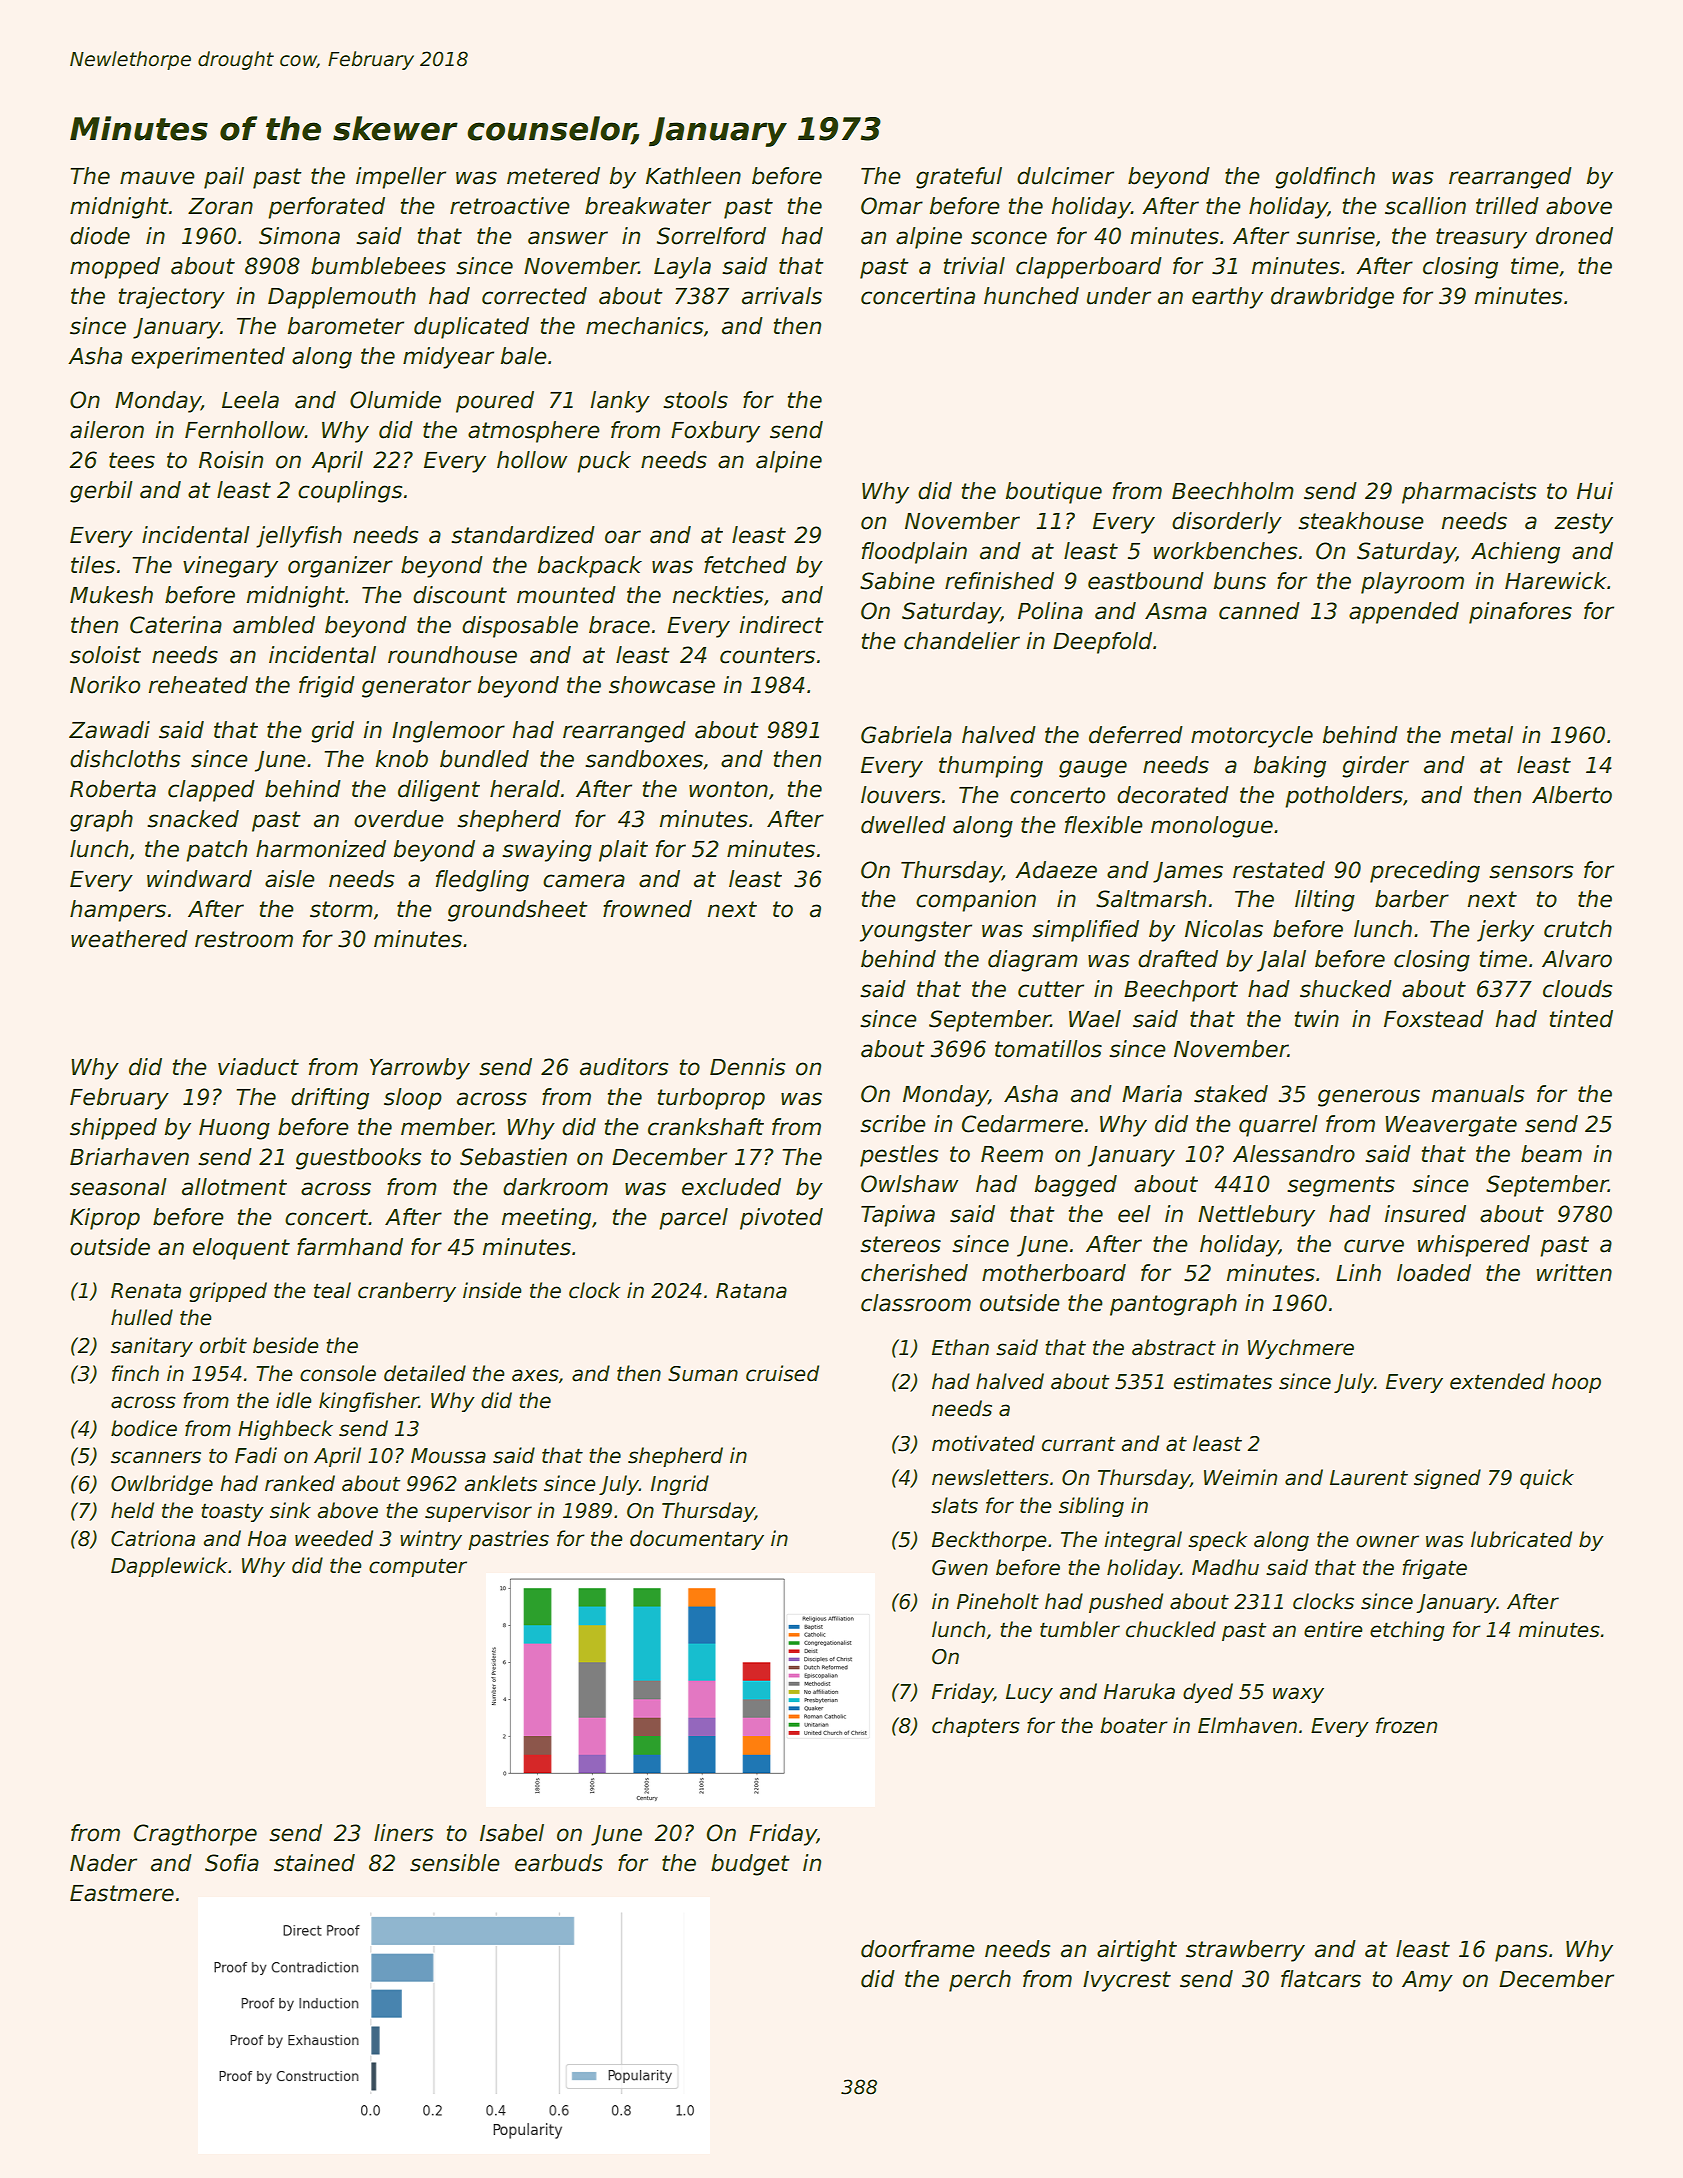 This image has height=2178, width=1683. What do you see at coordinates (959, 178) in the image?
I see `grateful` at bounding box center [959, 178].
